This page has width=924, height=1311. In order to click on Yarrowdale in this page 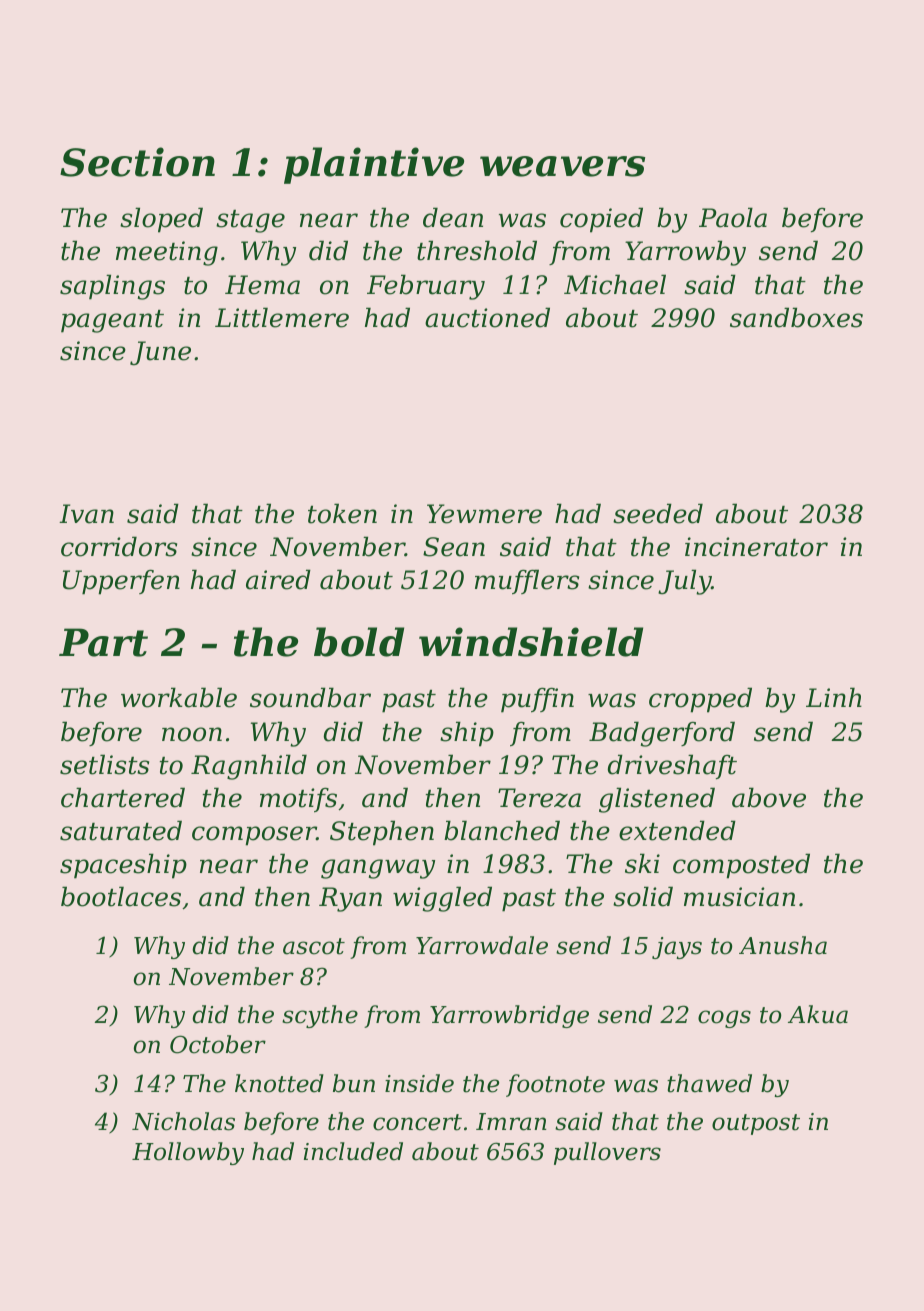, I will do `click(482, 945)`.
